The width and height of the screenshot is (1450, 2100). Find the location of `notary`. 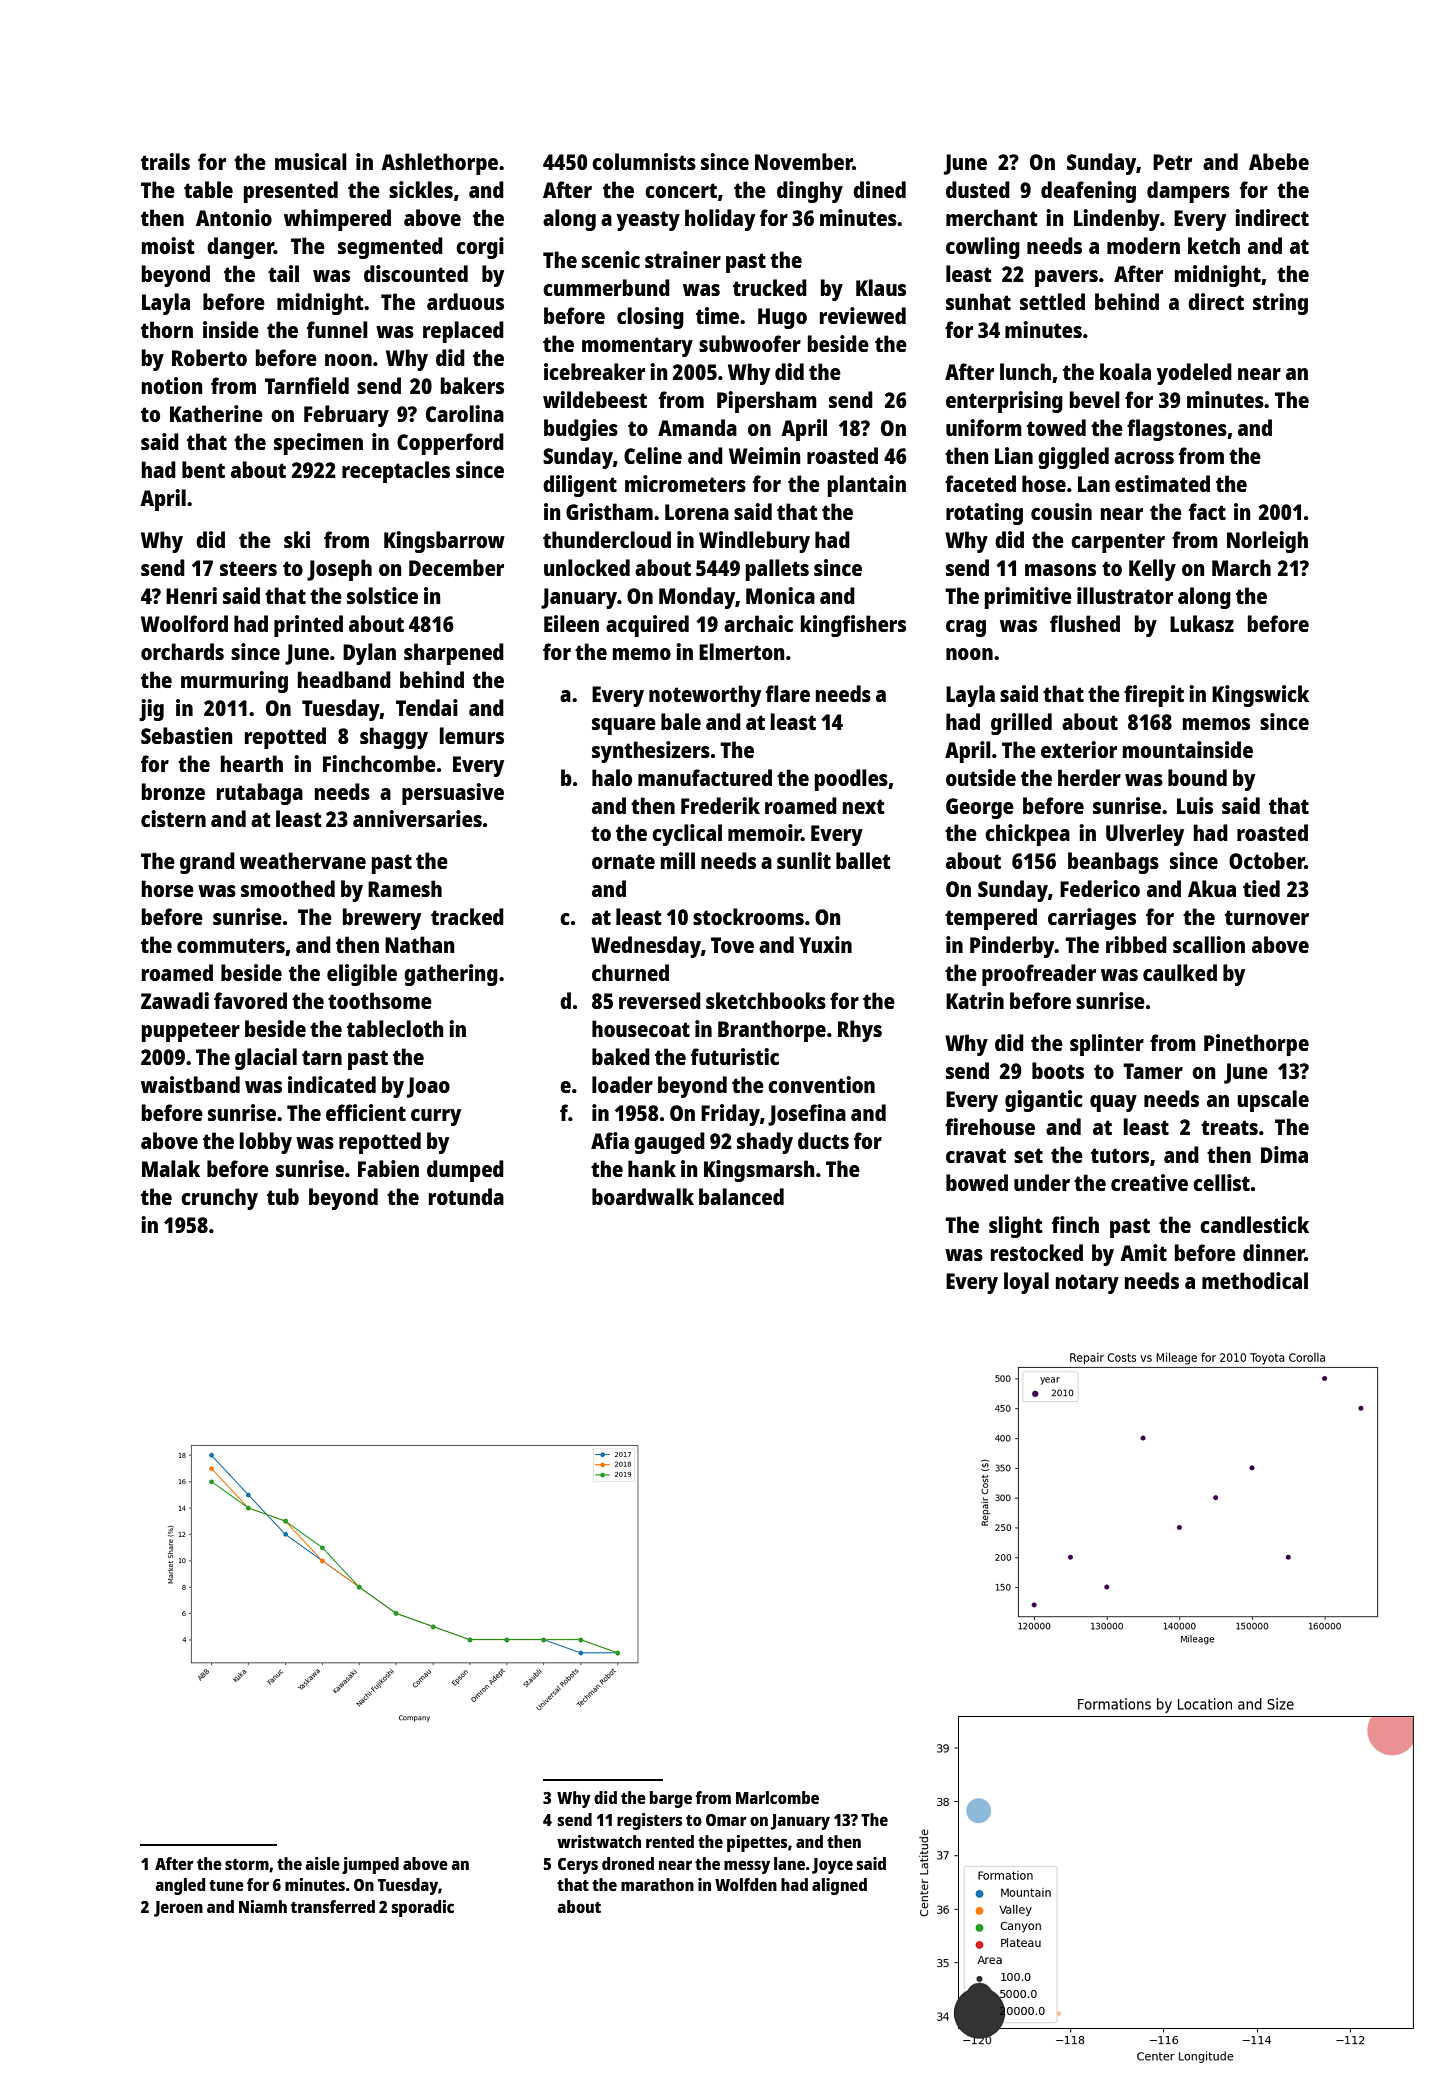

notary is located at coordinates (1087, 1284).
